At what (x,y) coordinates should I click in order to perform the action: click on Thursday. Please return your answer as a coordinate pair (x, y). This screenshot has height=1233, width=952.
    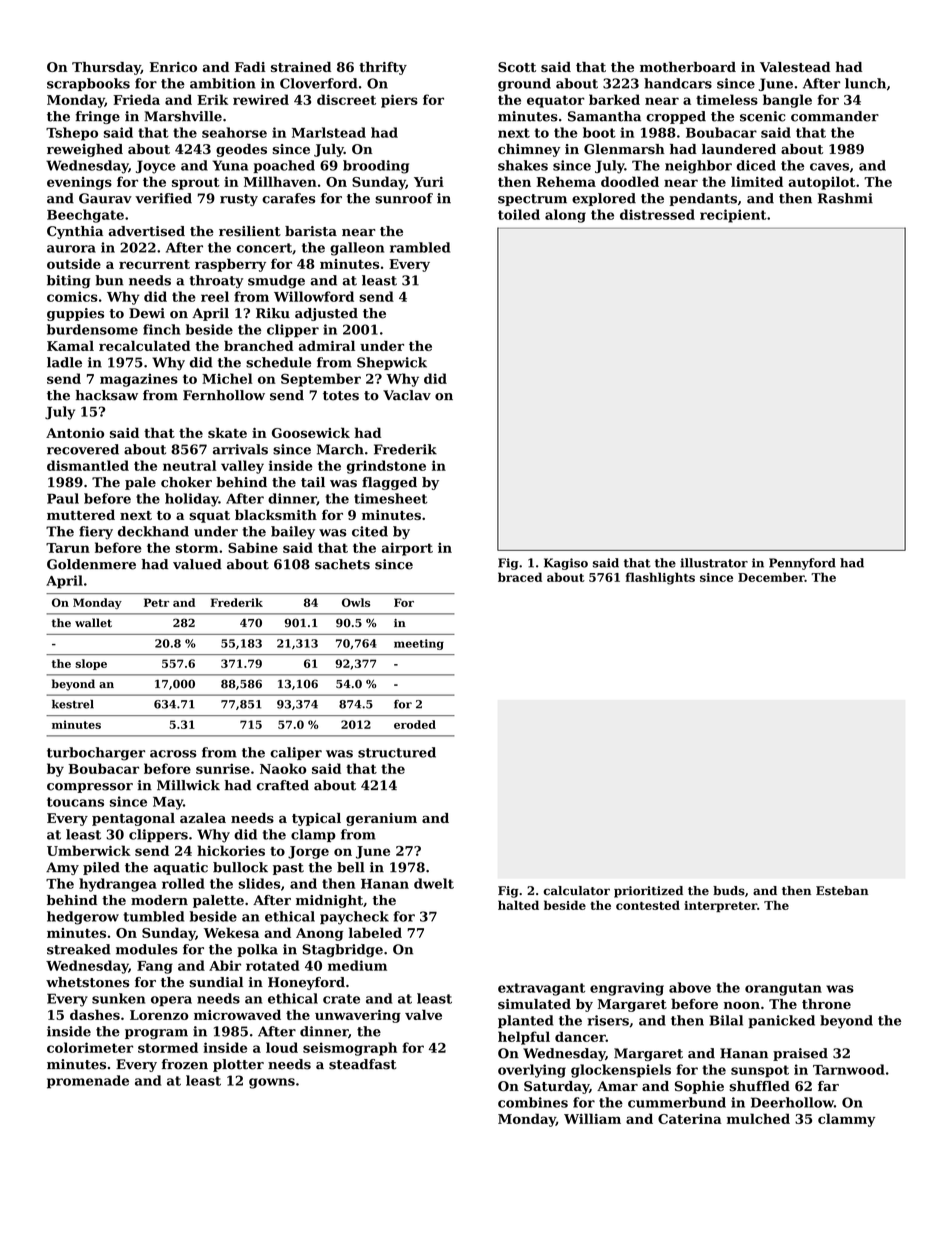
    Looking at the image, I should click on (106, 68).
